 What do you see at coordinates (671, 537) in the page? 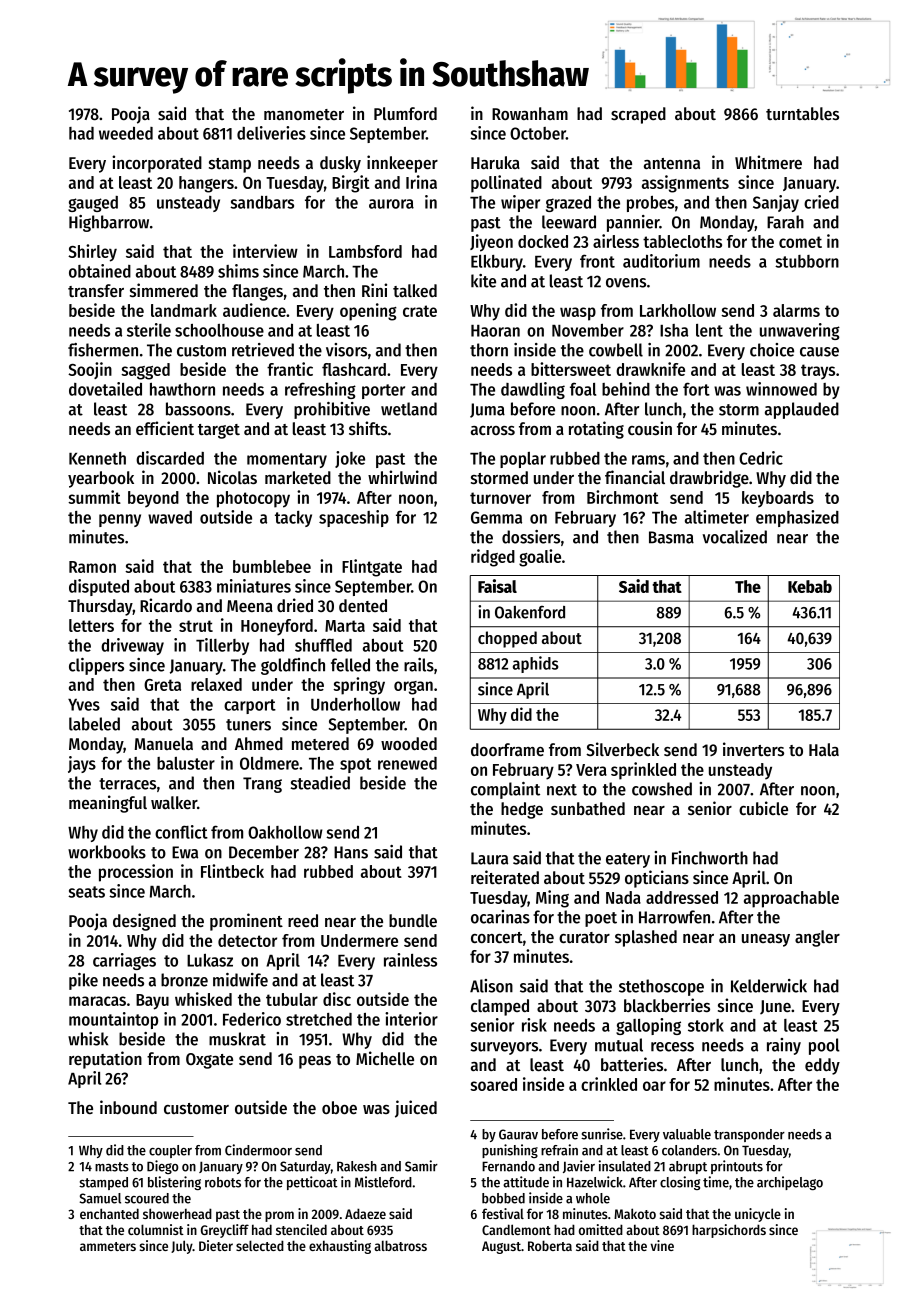
I see `Basma` at bounding box center [671, 537].
